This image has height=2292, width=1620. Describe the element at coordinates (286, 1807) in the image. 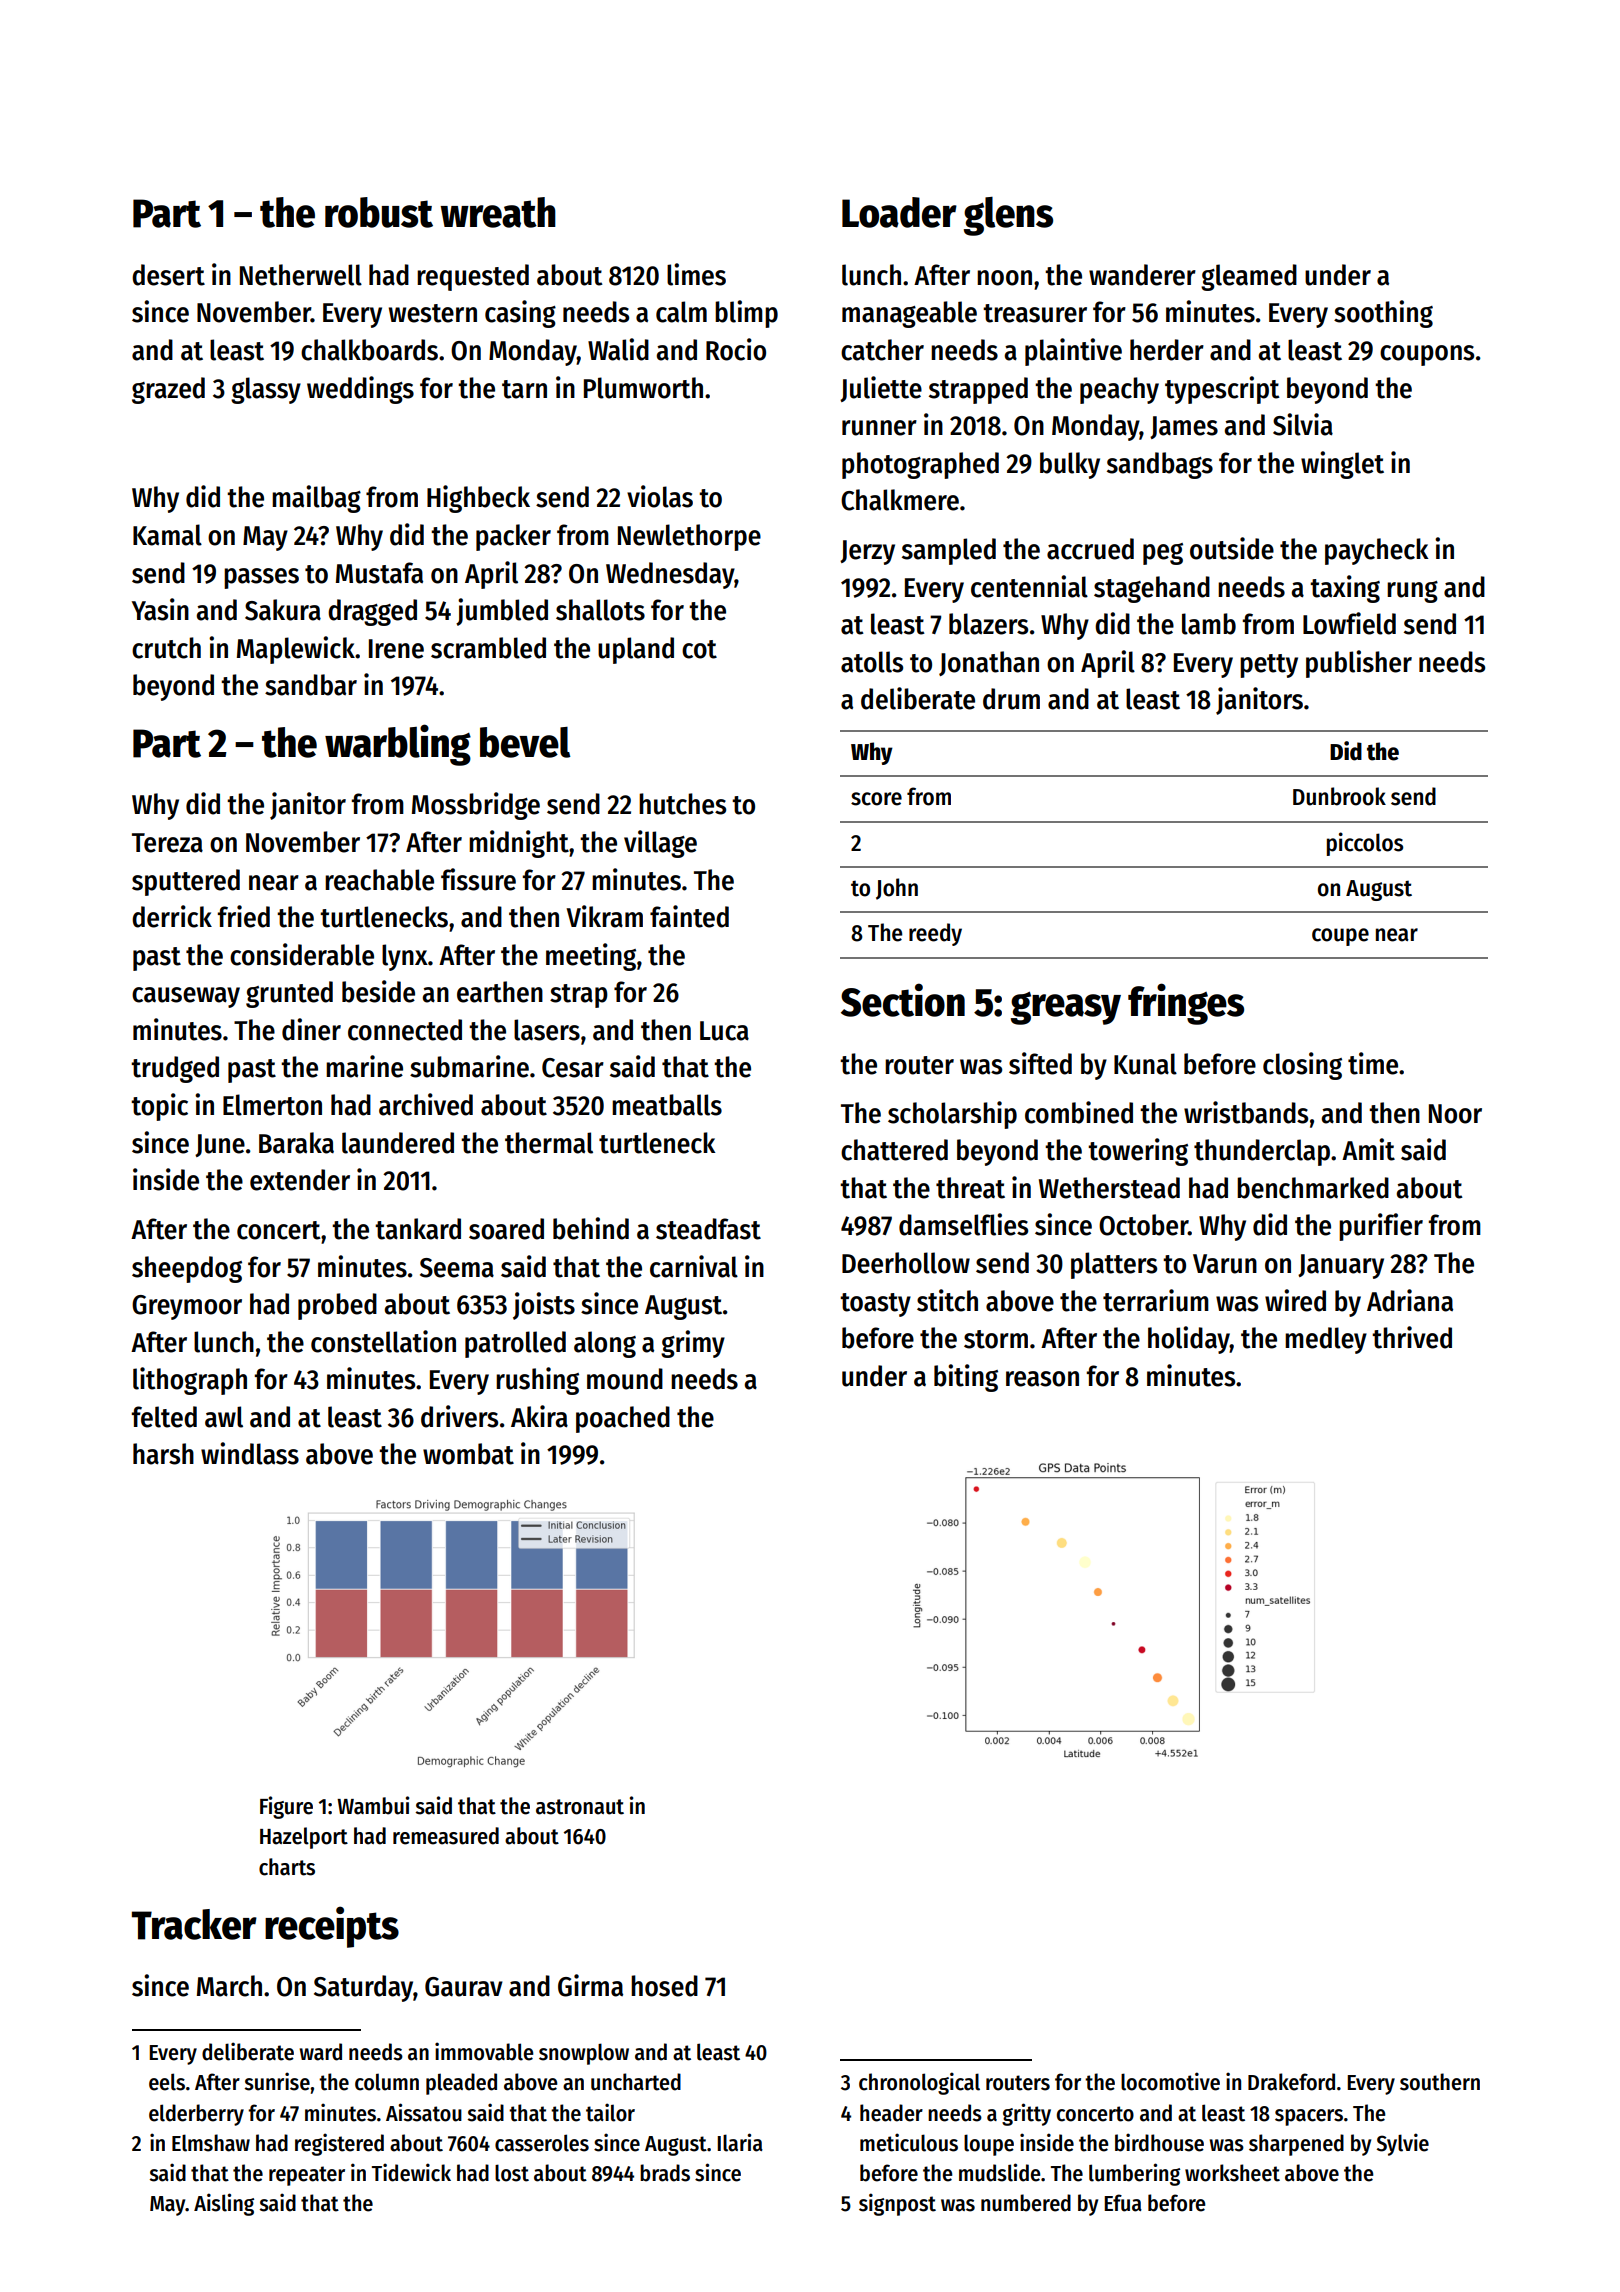

I see `Figure` at that location.
